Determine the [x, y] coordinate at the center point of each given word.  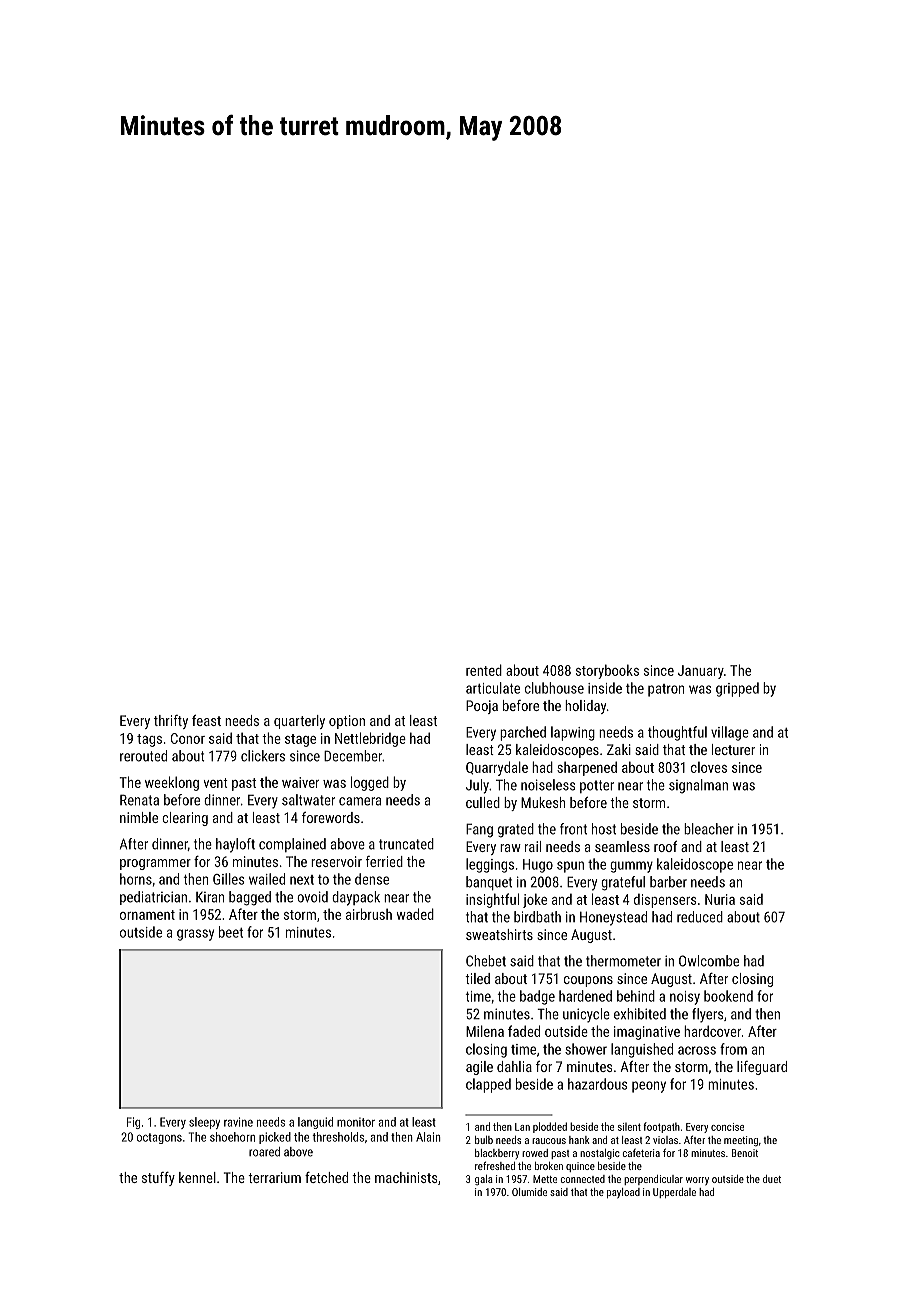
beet [231, 932]
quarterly [299, 722]
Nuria [720, 899]
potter [597, 786]
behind [636, 996]
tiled [477, 978]
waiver [300, 782]
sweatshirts [499, 934]
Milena [485, 1031]
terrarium [274, 1177]
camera [360, 801]
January [701, 672]
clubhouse [554, 688]
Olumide [529, 1192]
